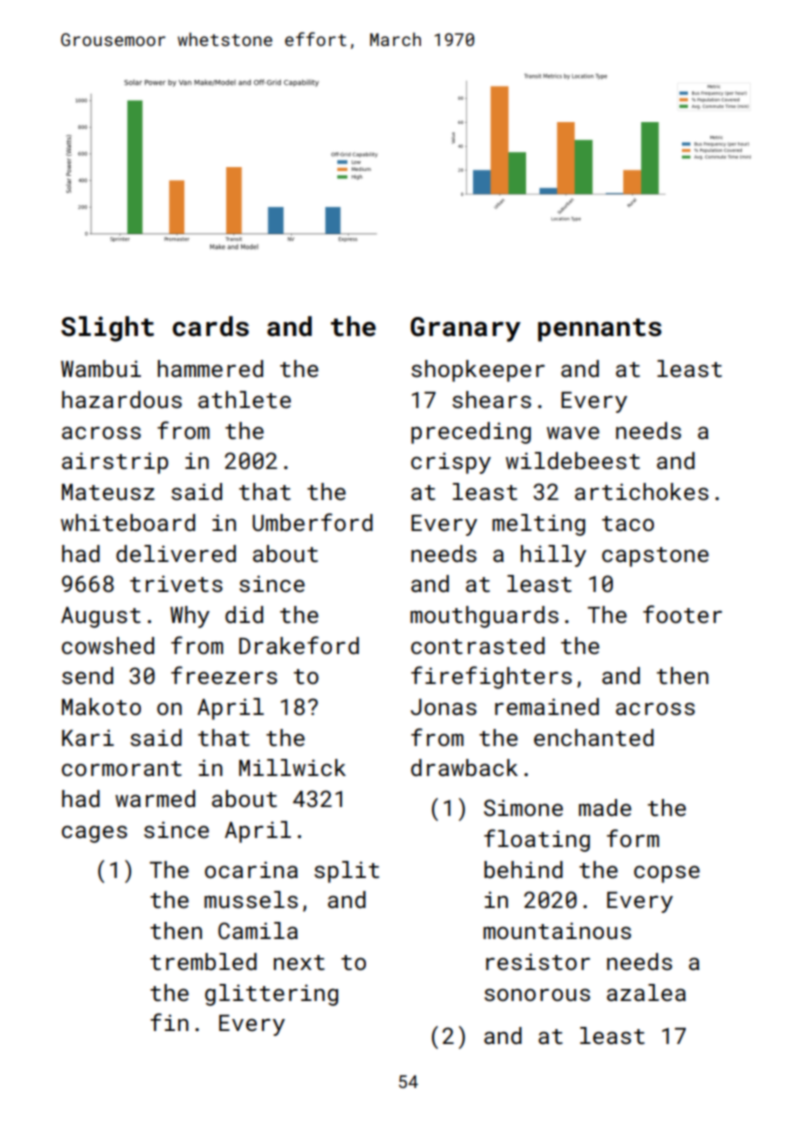  Describe the element at coordinates (87, 675) in the page. I see `send` at that location.
